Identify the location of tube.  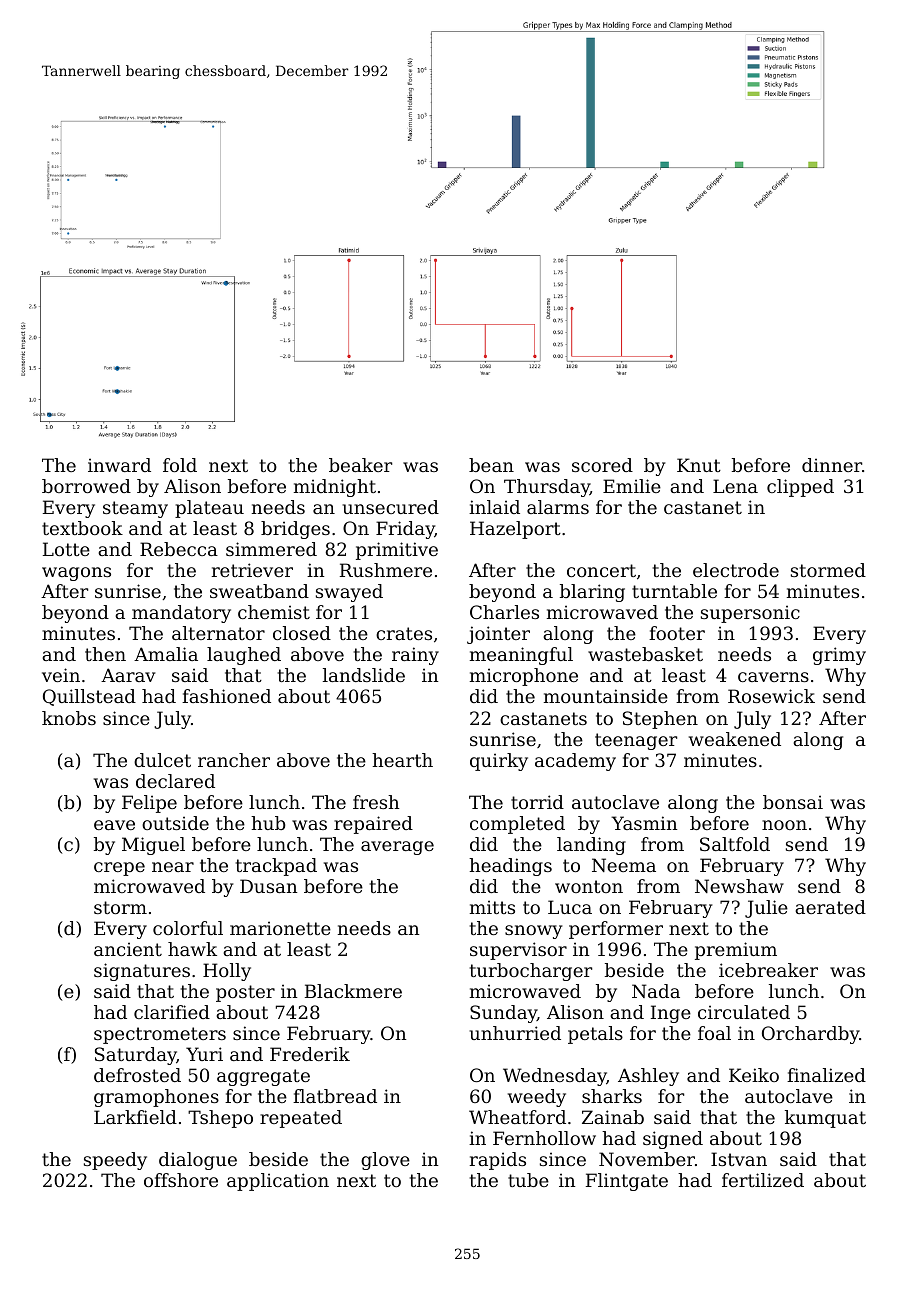
(528, 1180).
